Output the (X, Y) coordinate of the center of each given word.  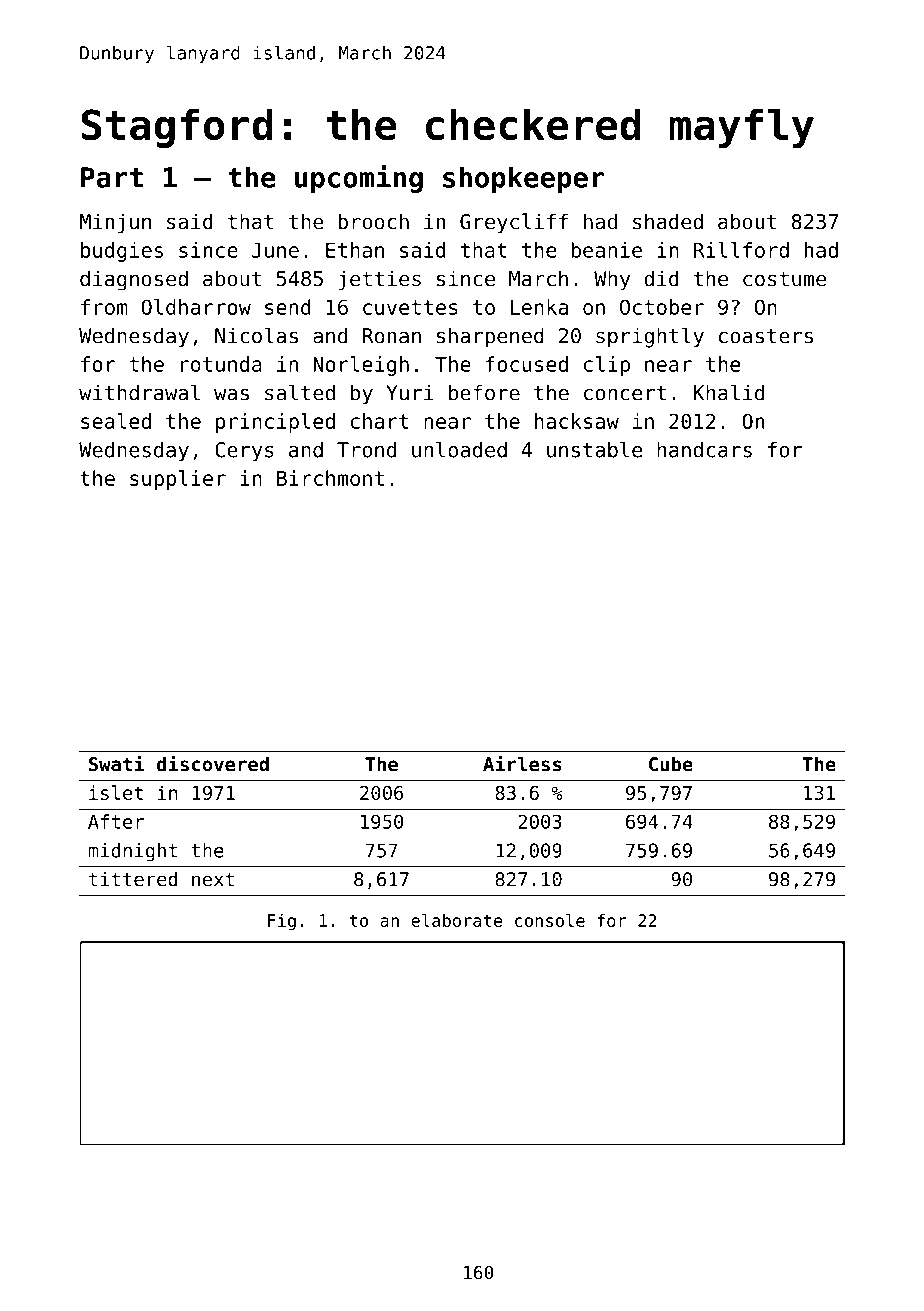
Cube (671, 764)
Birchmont (330, 478)
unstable (594, 449)
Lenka (539, 307)
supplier (178, 480)
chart (380, 421)
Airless (522, 763)
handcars (704, 450)
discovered (213, 763)
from (104, 307)
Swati (116, 763)
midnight (132, 852)
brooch (373, 221)
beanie (606, 250)
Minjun (115, 223)
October (662, 307)
